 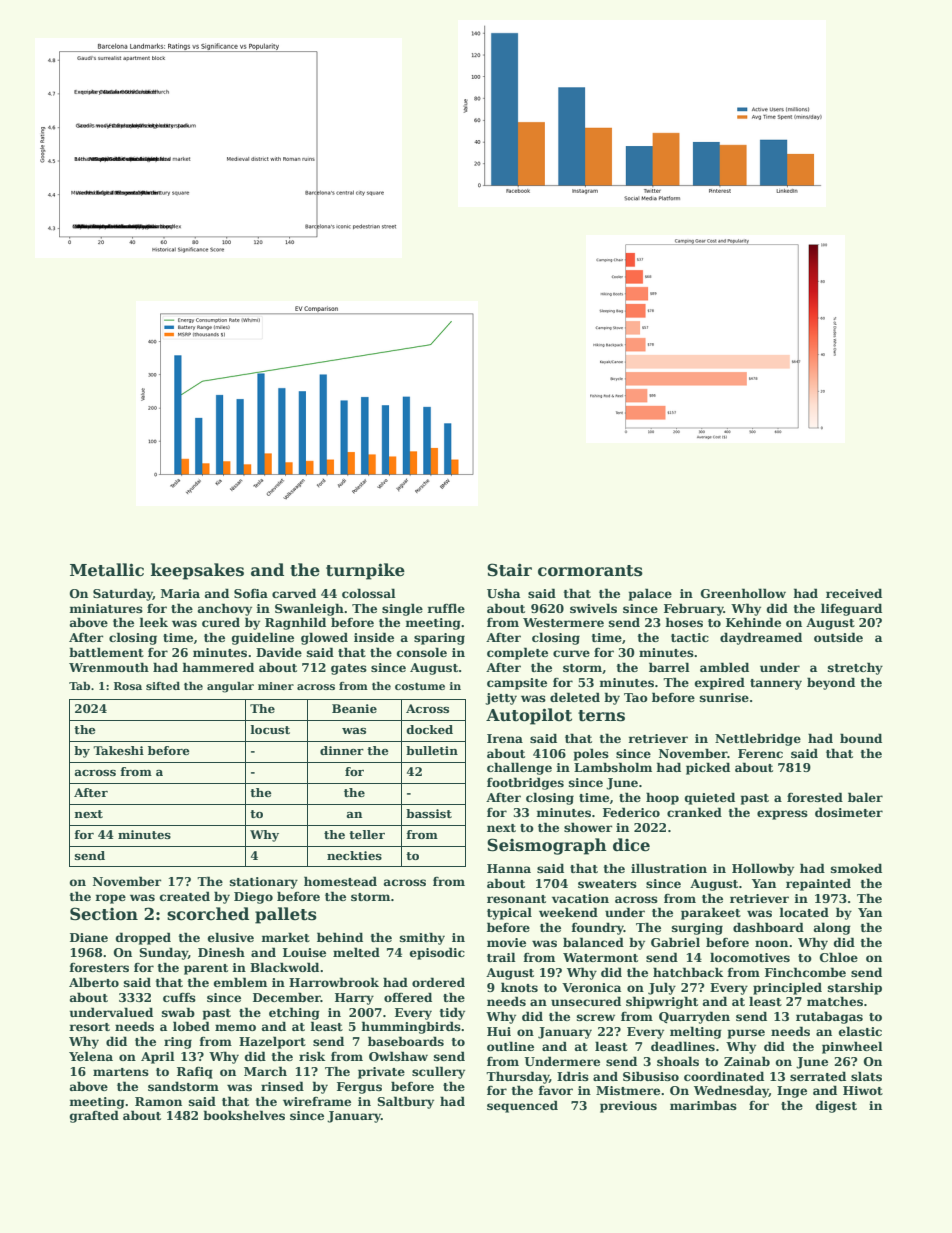 I want to click on Yelena, so click(x=91, y=1056).
